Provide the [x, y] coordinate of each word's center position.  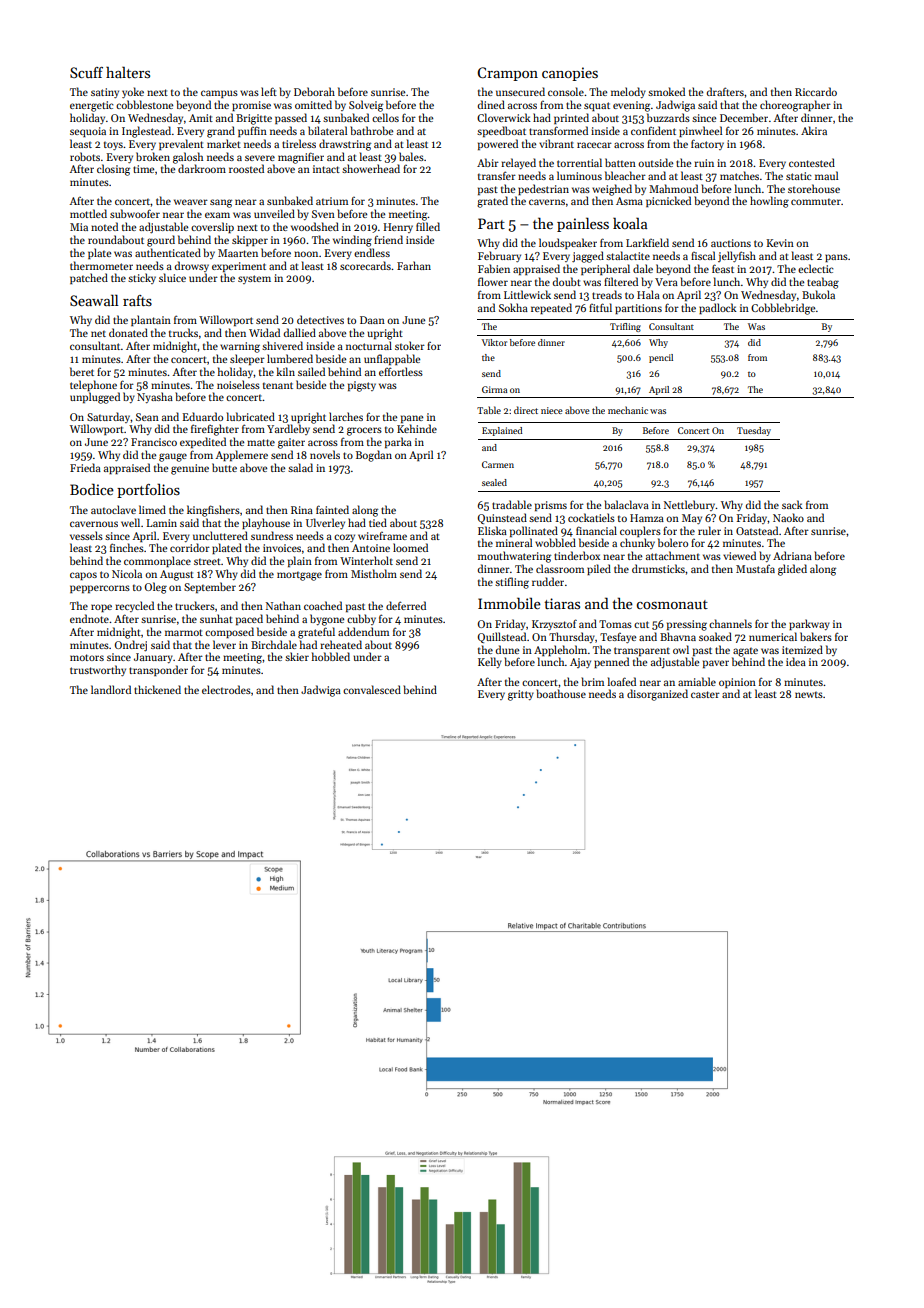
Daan [372, 320]
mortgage [299, 576]
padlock [718, 308]
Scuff [86, 72]
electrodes [226, 689]
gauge [173, 457]
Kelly [490, 662]
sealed [494, 482]
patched [89, 278]
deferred [406, 605]
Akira [814, 130]
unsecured [520, 91]
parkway [809, 624]
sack [792, 504]
